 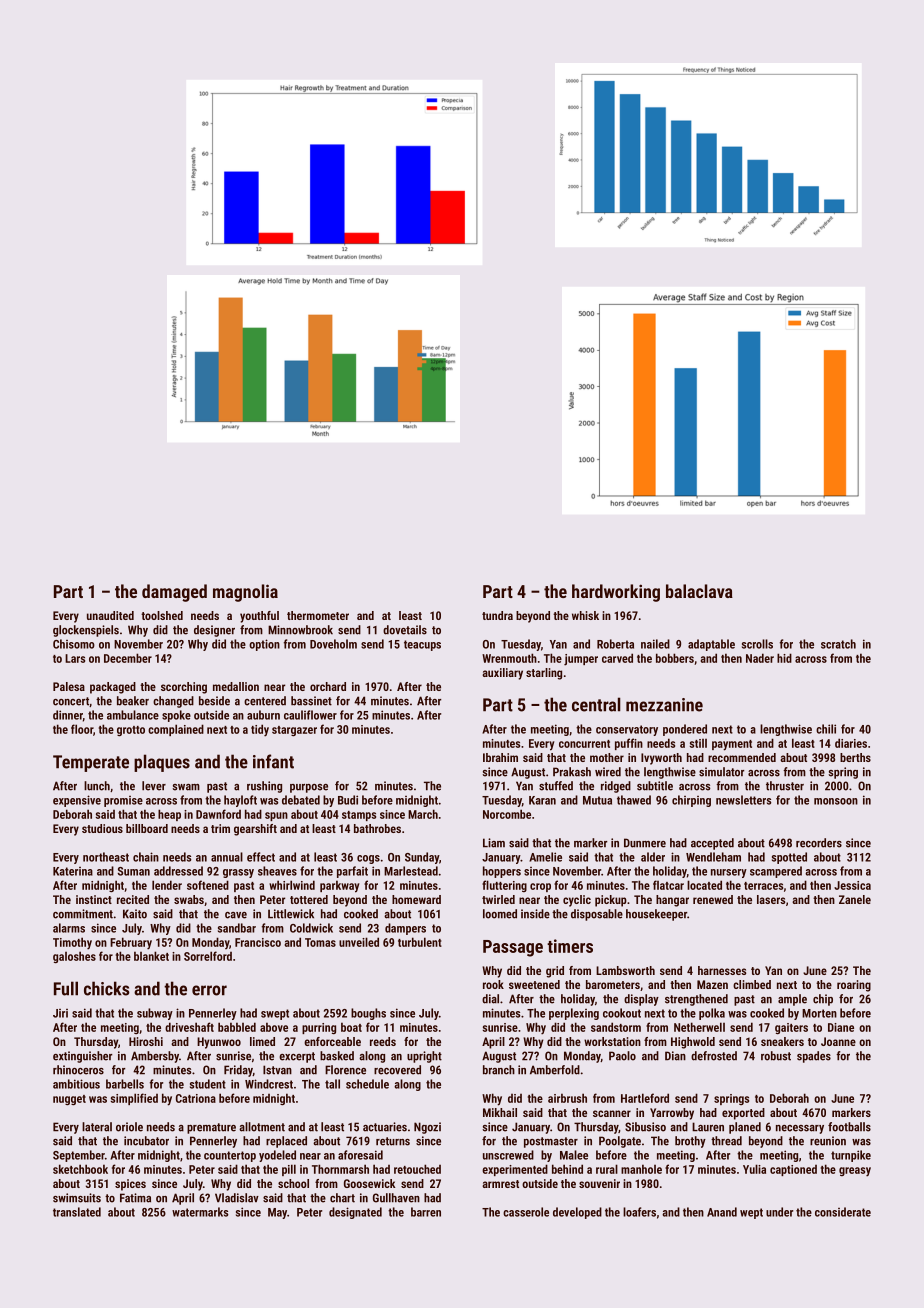 What do you see at coordinates (691, 801) in the screenshot?
I see `chirping` at bounding box center [691, 801].
